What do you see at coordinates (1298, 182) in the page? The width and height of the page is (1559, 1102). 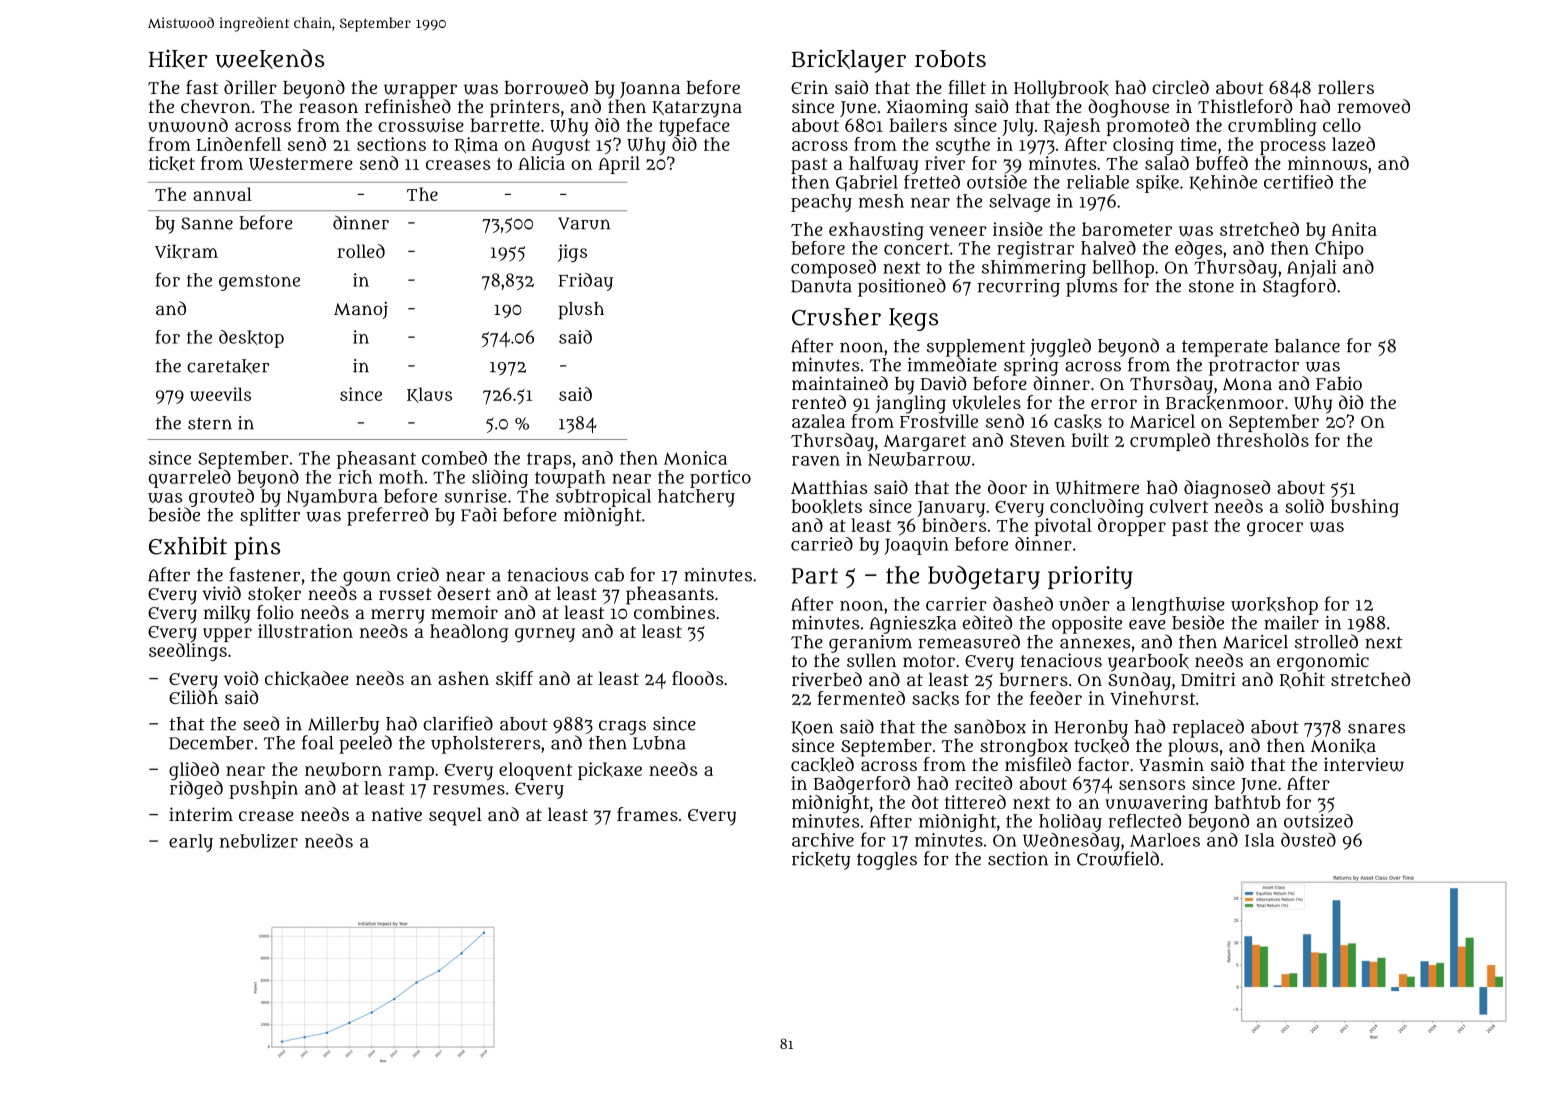 I see `certified` at bounding box center [1298, 182].
